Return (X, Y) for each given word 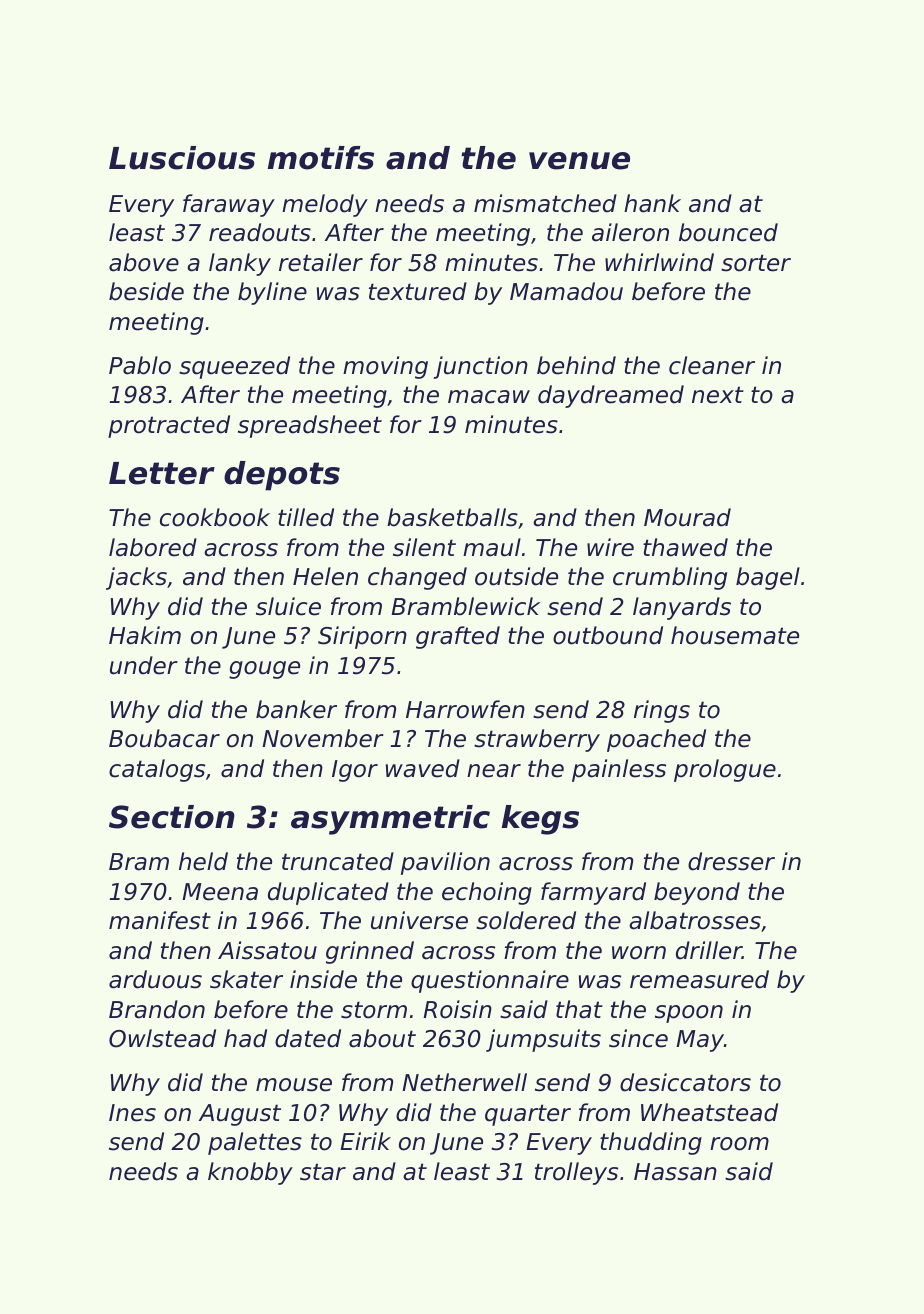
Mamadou (566, 291)
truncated (338, 861)
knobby (250, 1173)
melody (325, 205)
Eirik (365, 1141)
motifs (321, 158)
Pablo (140, 365)
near (494, 771)
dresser (731, 861)
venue (579, 161)
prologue (725, 770)
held (203, 861)
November (323, 738)
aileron (630, 232)
